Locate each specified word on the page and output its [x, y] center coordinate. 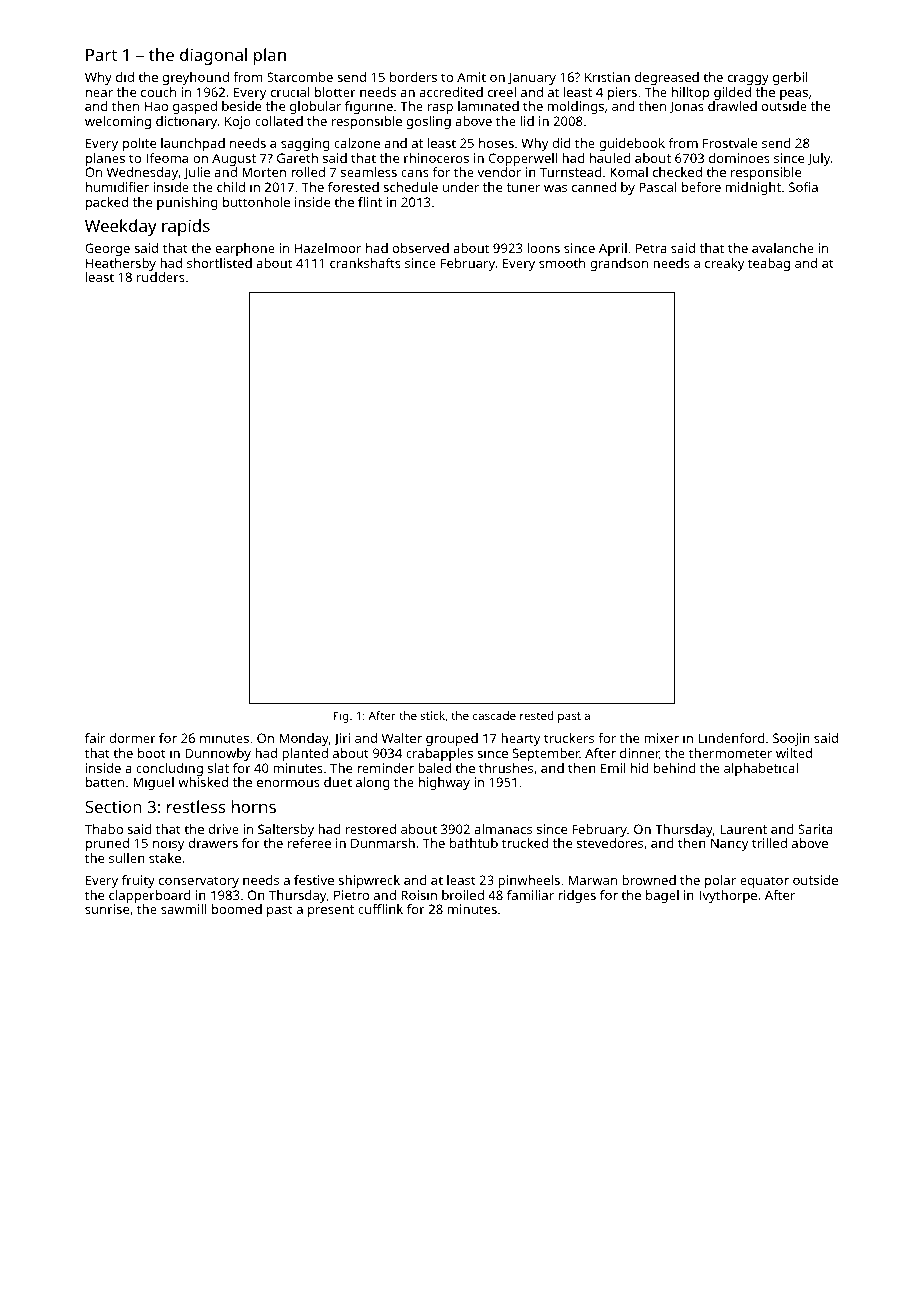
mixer [661, 738]
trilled [769, 843]
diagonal [213, 56]
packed [107, 203]
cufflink [380, 909]
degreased [667, 78]
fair [95, 738]
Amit [471, 77]
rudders [161, 277]
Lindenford [731, 738]
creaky [724, 264]
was [555, 188]
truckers [569, 738]
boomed [237, 909]
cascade [494, 715]
